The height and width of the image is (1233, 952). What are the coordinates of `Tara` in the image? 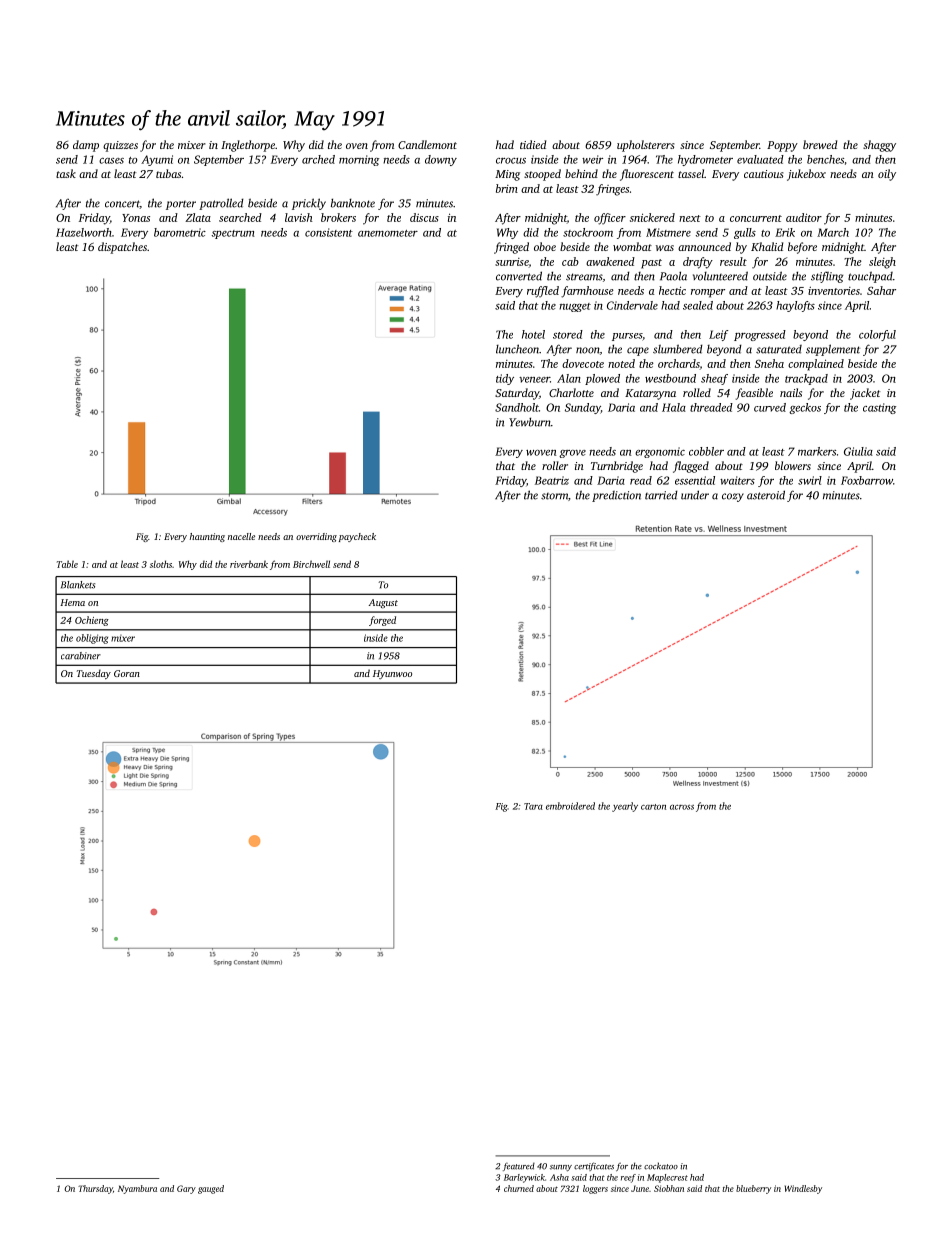 It's located at (533, 806).
